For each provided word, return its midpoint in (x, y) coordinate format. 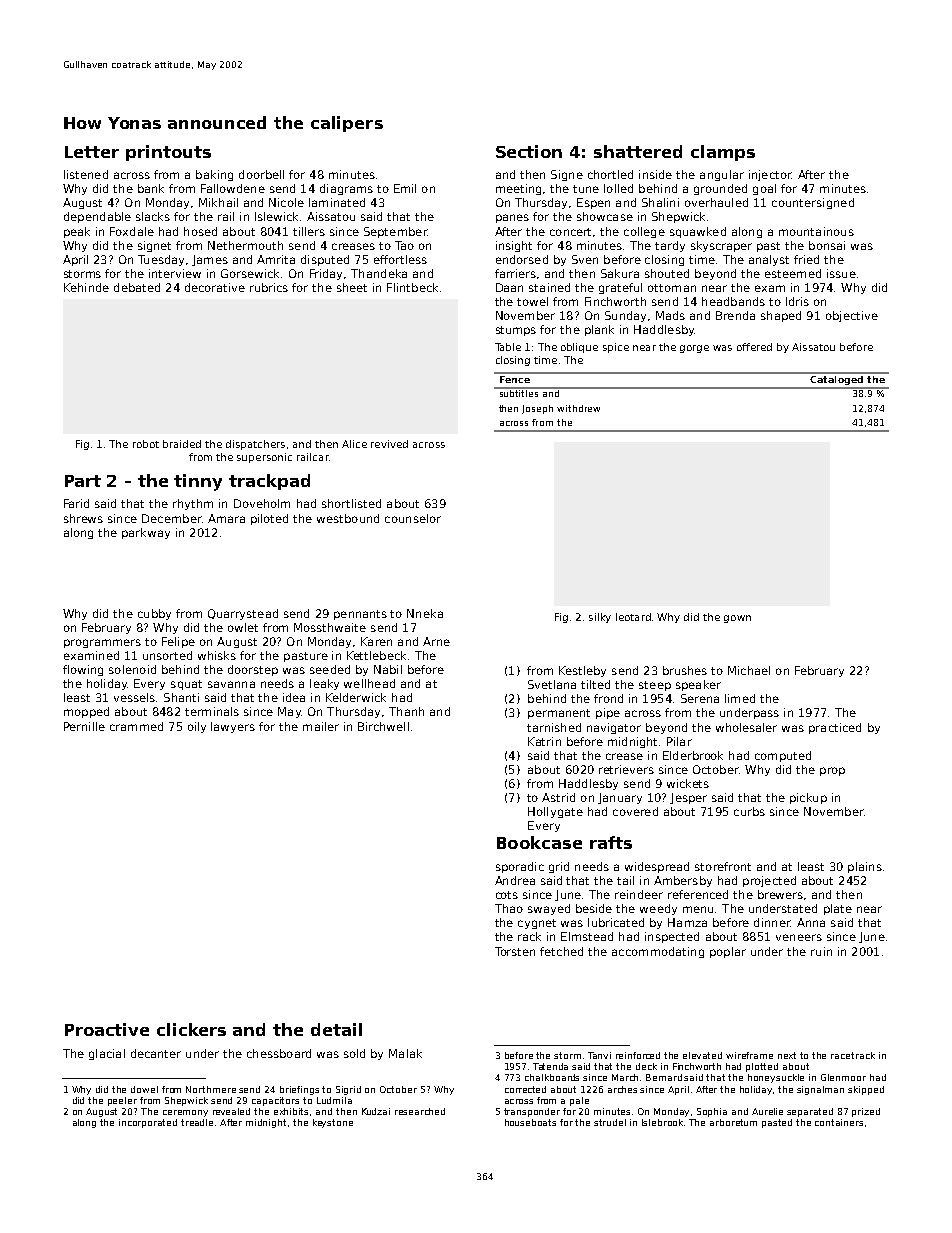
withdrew (578, 408)
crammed (136, 726)
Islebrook (662, 1122)
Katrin (544, 741)
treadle (197, 1122)
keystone (333, 1123)
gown (737, 619)
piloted (269, 519)
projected (769, 881)
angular (722, 175)
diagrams (346, 189)
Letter (92, 152)
